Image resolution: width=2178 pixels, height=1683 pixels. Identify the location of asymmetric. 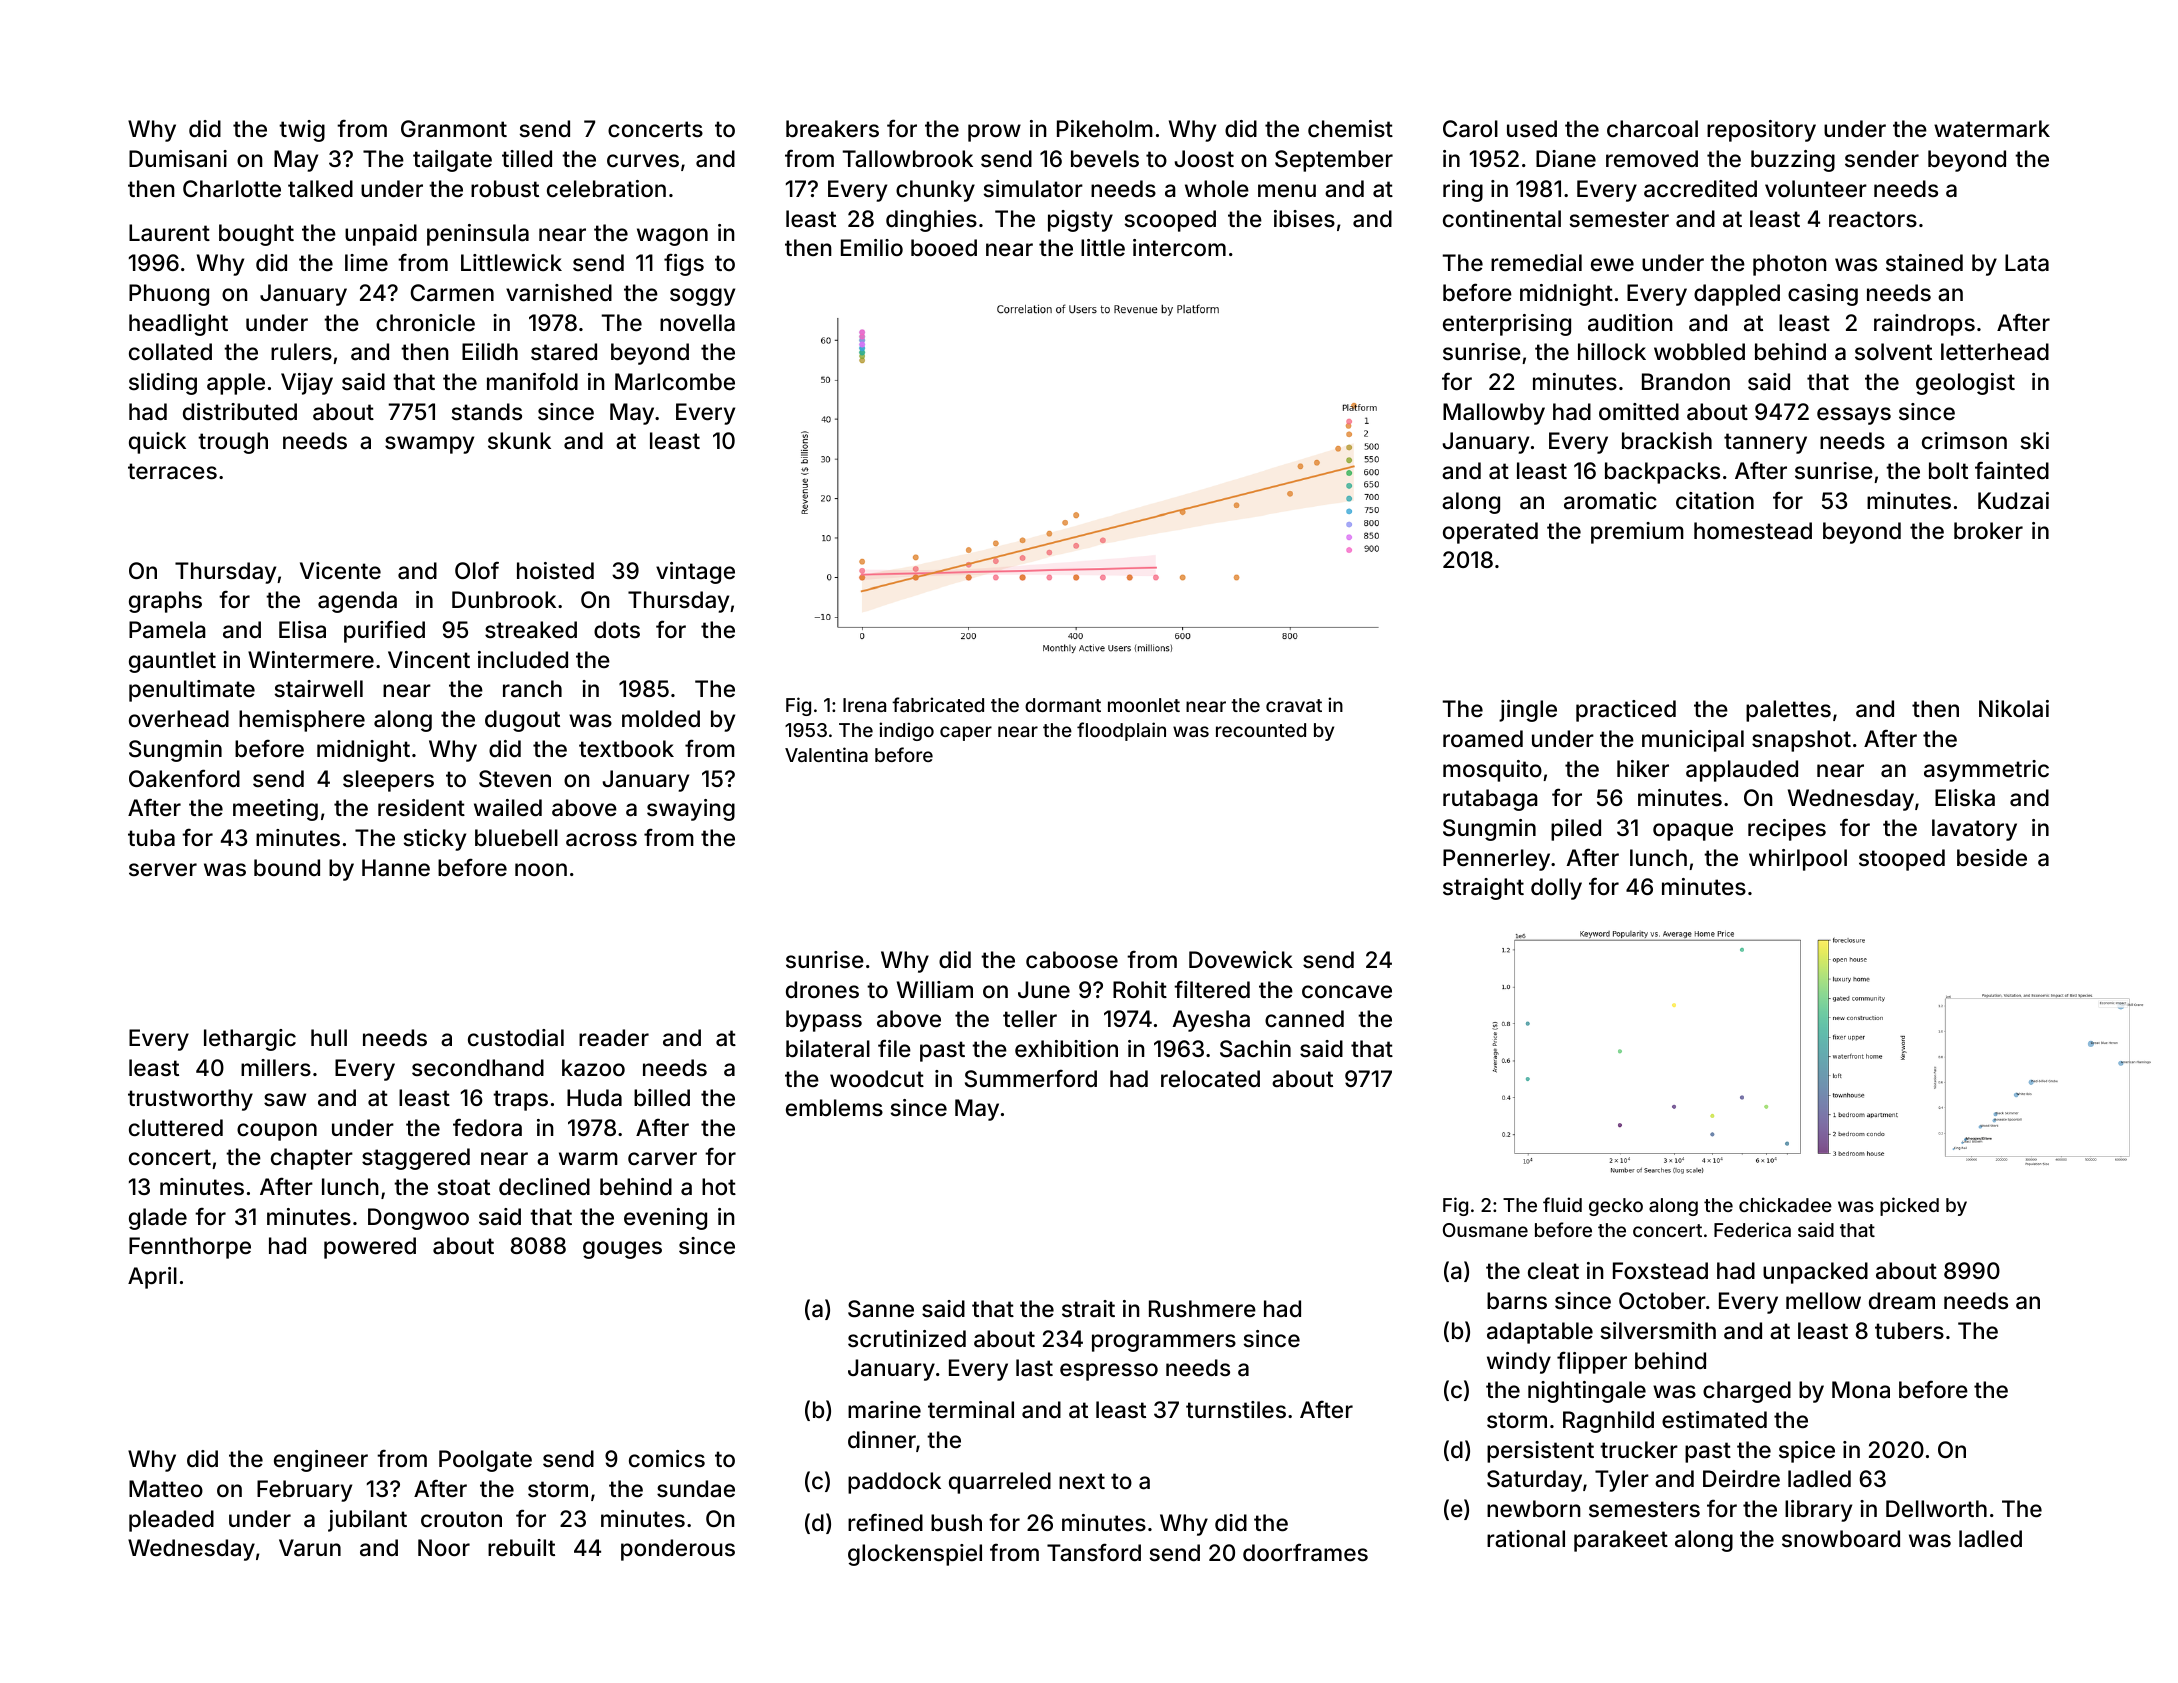
(1986, 771).
